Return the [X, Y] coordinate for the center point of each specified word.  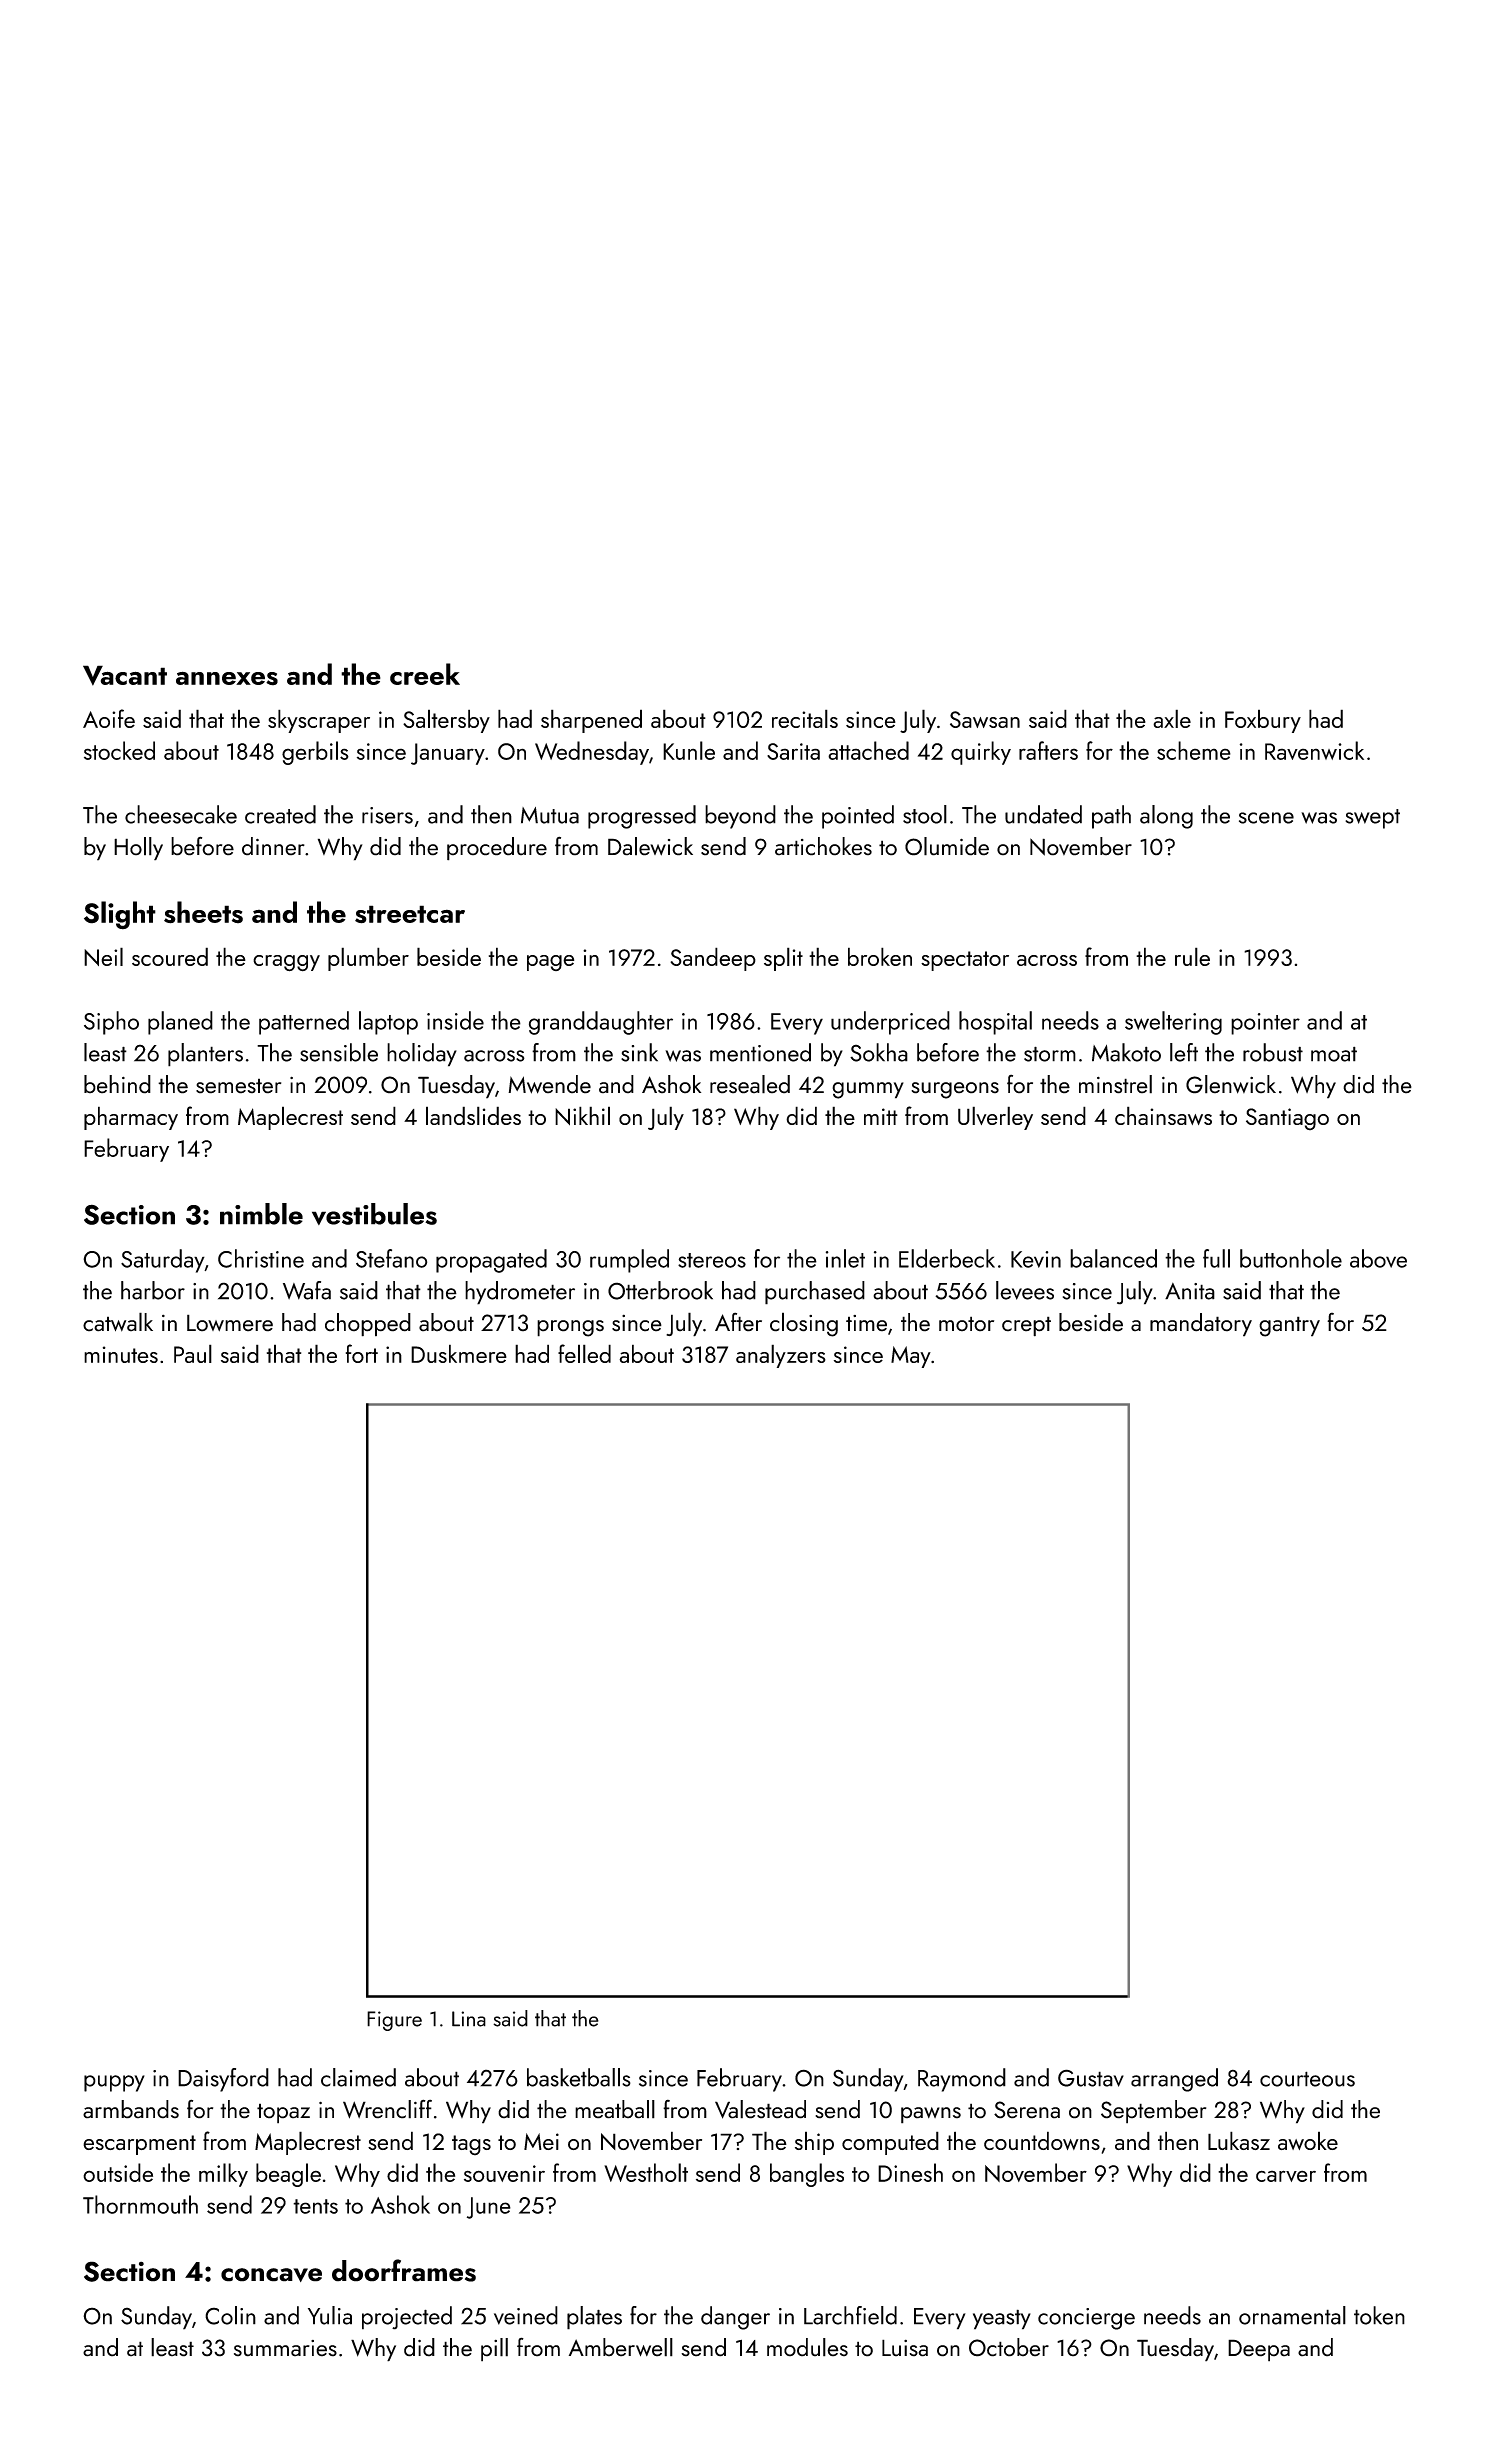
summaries [285, 2348]
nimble [261, 1214]
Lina [469, 2019]
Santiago [1287, 1119]
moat [1334, 1054]
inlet [845, 1258]
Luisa [905, 2348]
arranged [1174, 2080]
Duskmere [459, 1353]
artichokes [823, 846]
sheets [203, 912]
